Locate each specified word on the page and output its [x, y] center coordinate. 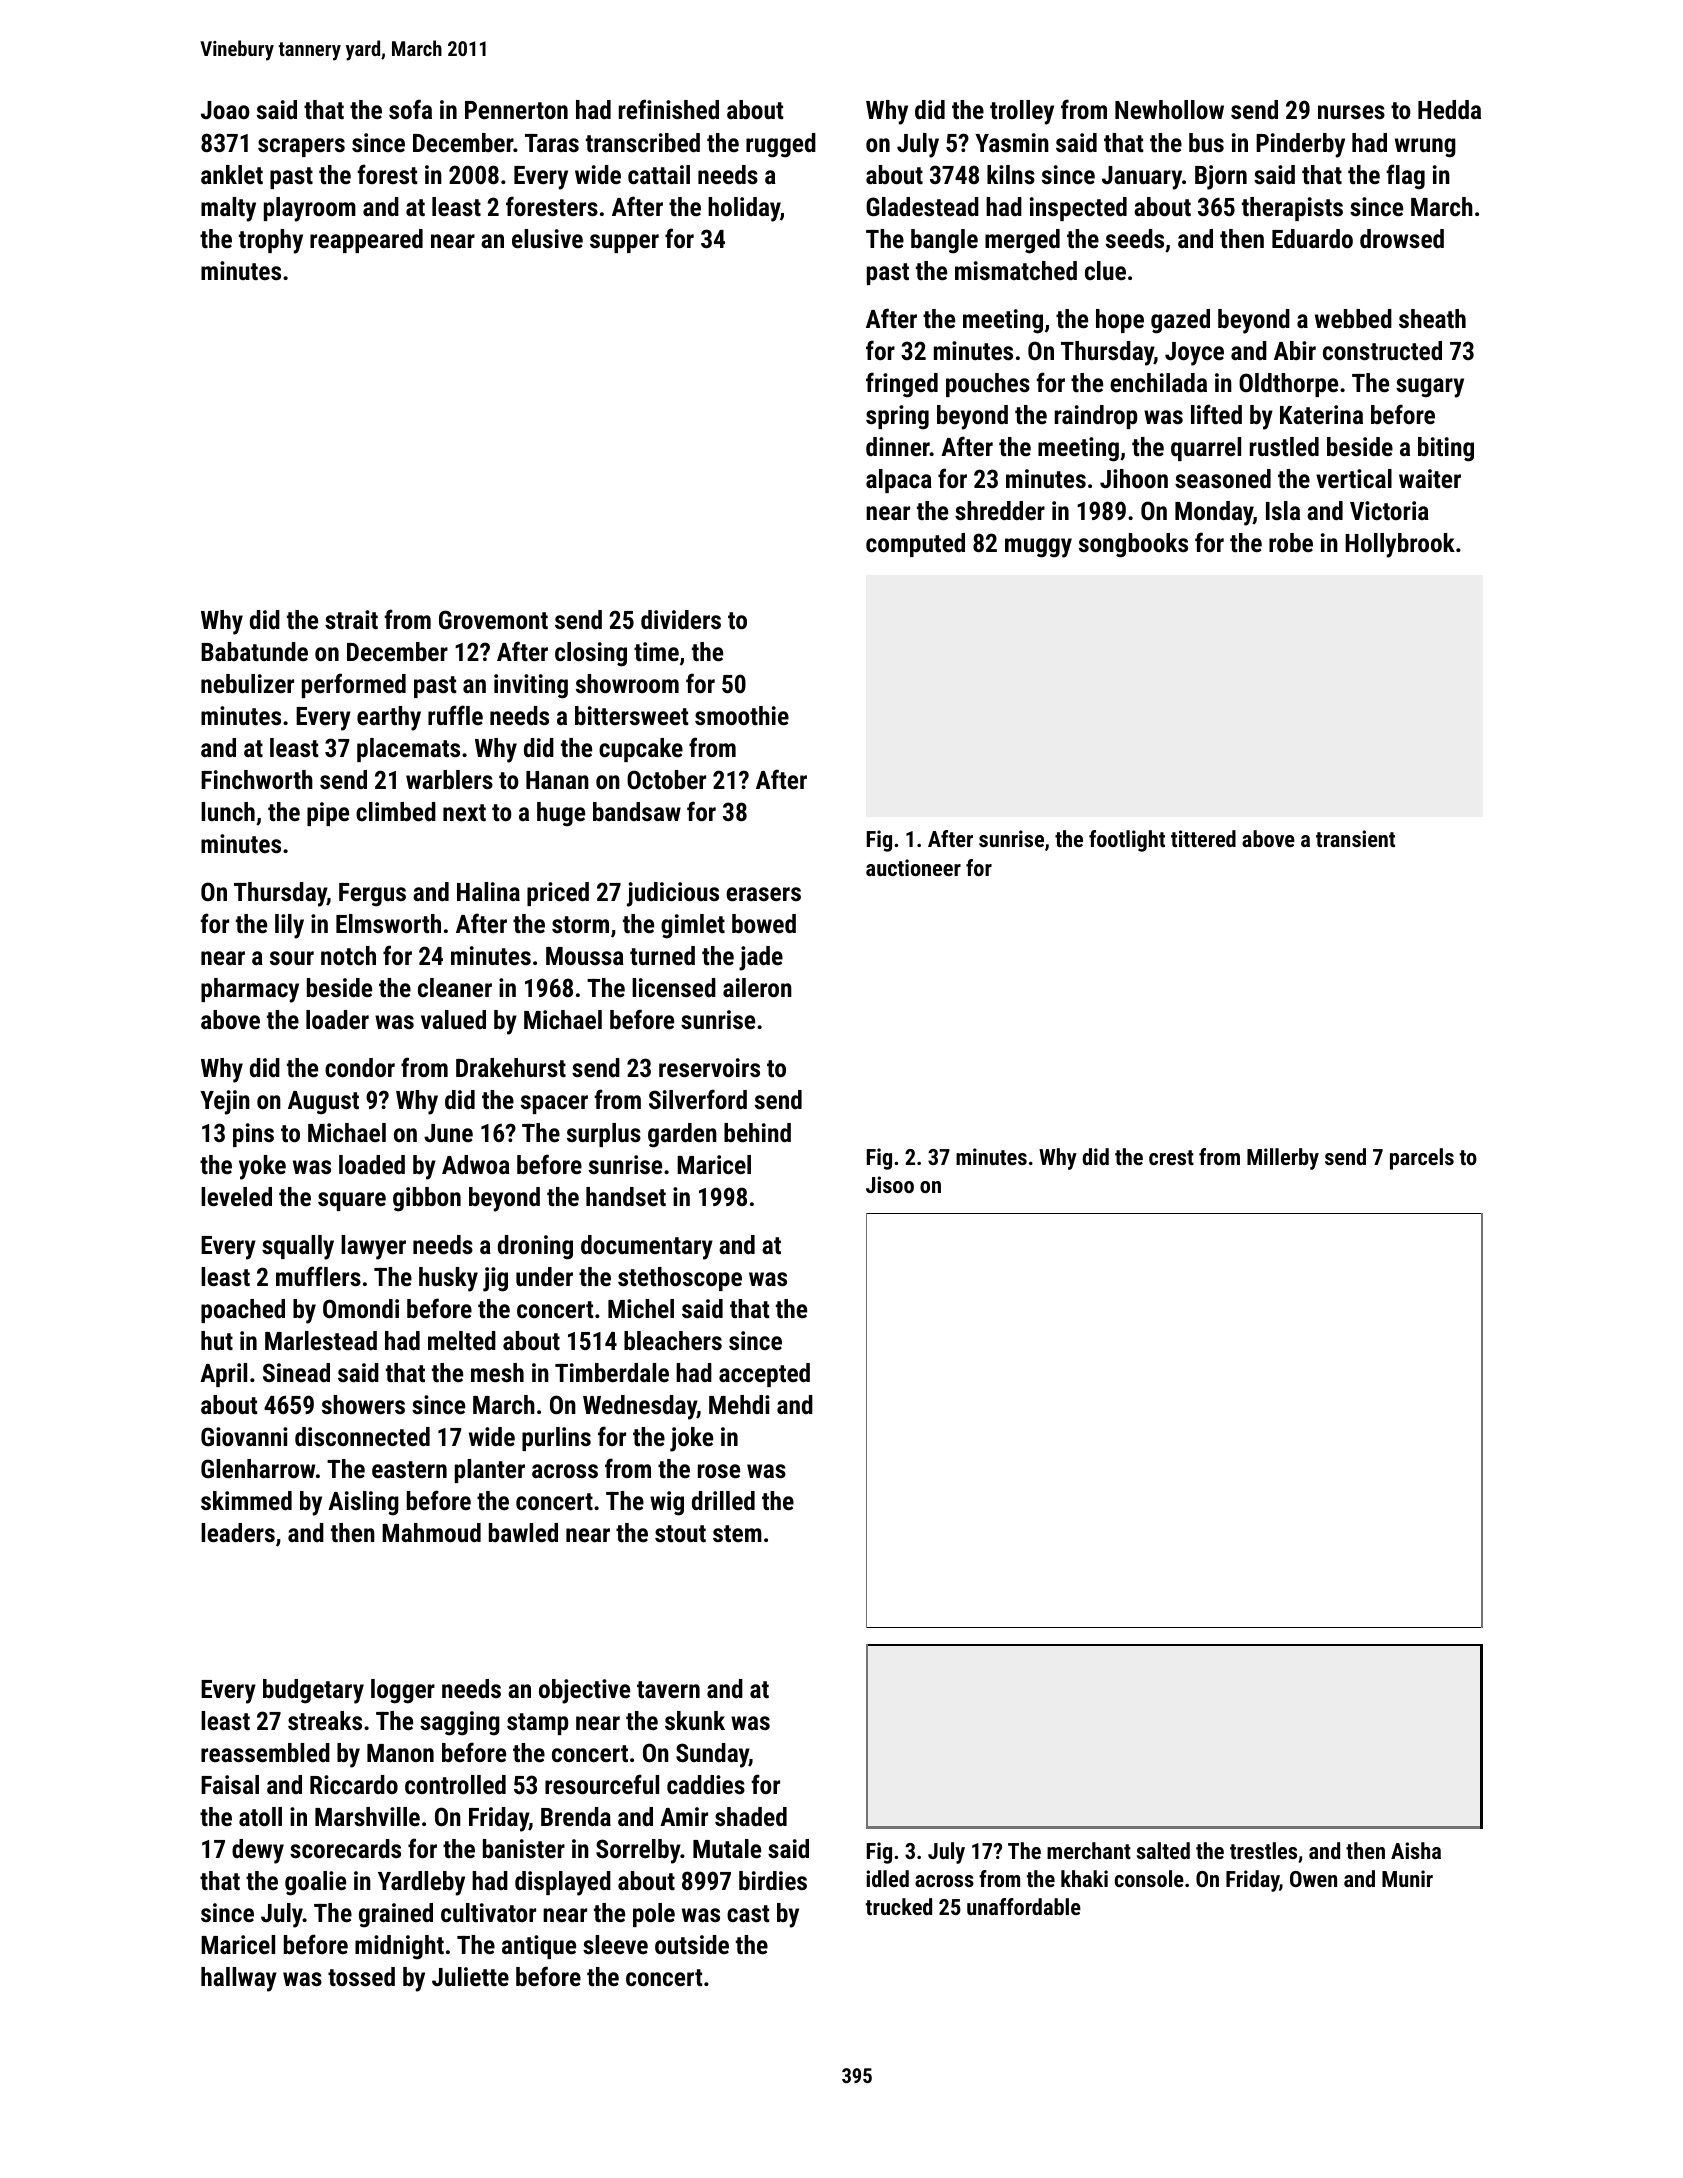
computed [915, 545]
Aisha [1416, 1850]
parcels [1422, 1159]
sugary [1430, 388]
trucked [899, 1906]
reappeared [366, 241]
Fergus [372, 895]
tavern [668, 1689]
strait [351, 619]
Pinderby [1300, 145]
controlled [455, 1784]
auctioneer [913, 867]
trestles [1263, 1850]
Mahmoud [431, 1532]
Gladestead [922, 206]
